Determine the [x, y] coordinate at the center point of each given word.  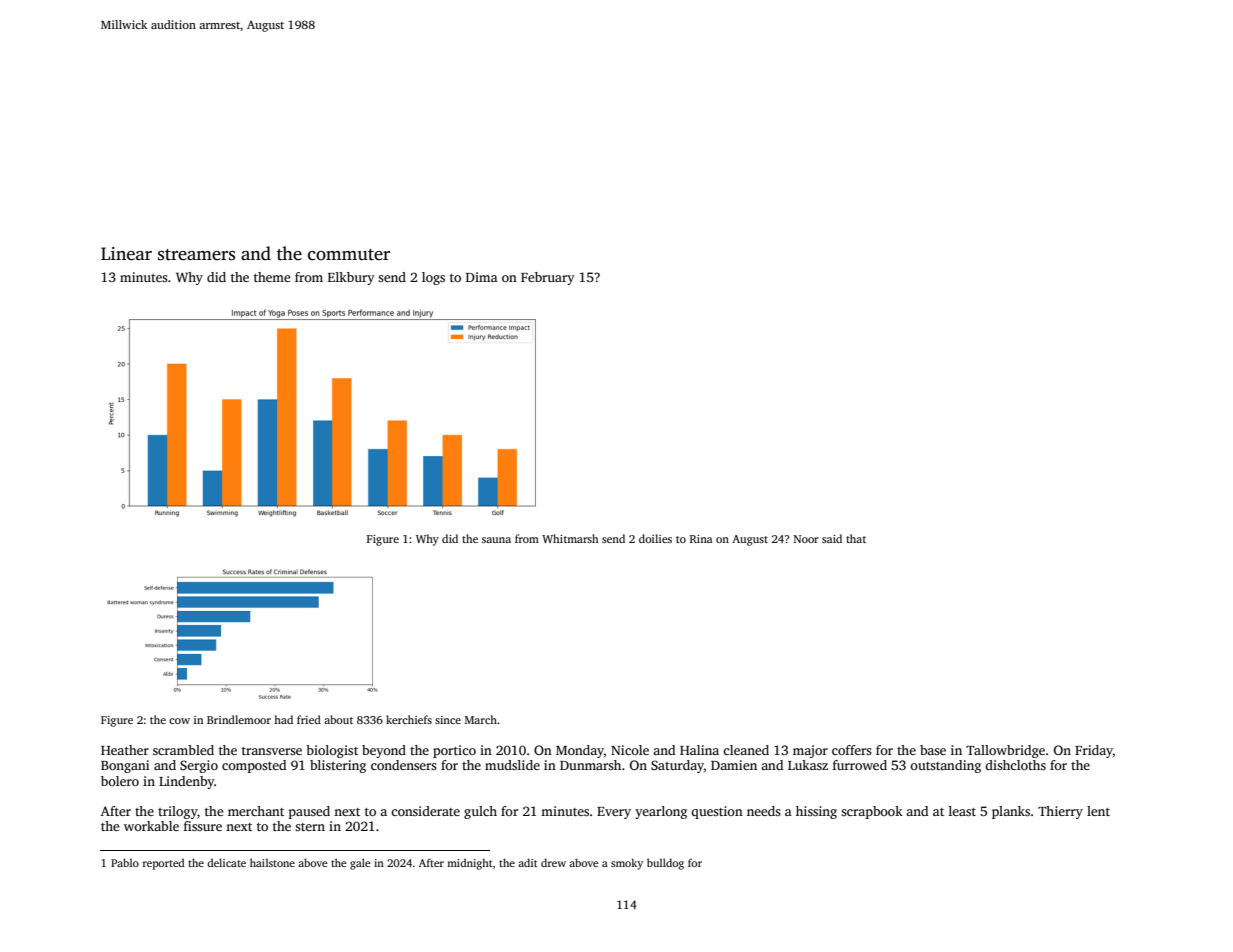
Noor [806, 539]
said [832, 538]
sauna [496, 540]
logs [433, 278]
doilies [655, 538]
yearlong [661, 812]
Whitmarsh [570, 538]
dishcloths [1015, 765]
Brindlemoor [239, 719]
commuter [349, 255]
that [856, 538]
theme [272, 277]
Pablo [125, 862]
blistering [338, 766]
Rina [701, 539]
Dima [482, 277]
